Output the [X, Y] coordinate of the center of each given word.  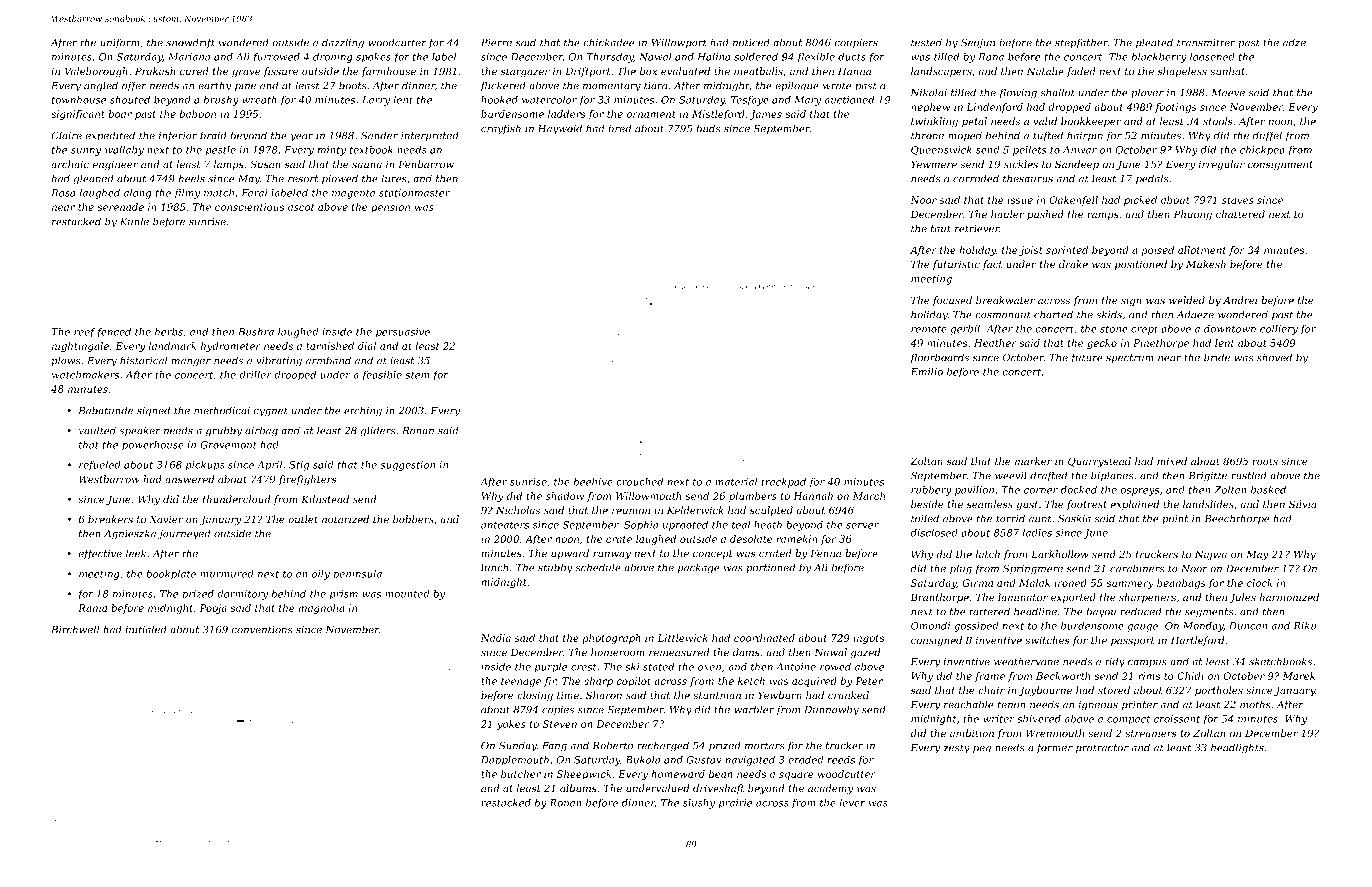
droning [333, 58]
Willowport [679, 43]
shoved [1274, 357]
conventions [262, 630]
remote [929, 329]
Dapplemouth [515, 761]
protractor [1102, 749]
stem [417, 375]
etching [363, 411]
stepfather [1081, 43]
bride [1217, 357]
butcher [521, 774]
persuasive [403, 333]
